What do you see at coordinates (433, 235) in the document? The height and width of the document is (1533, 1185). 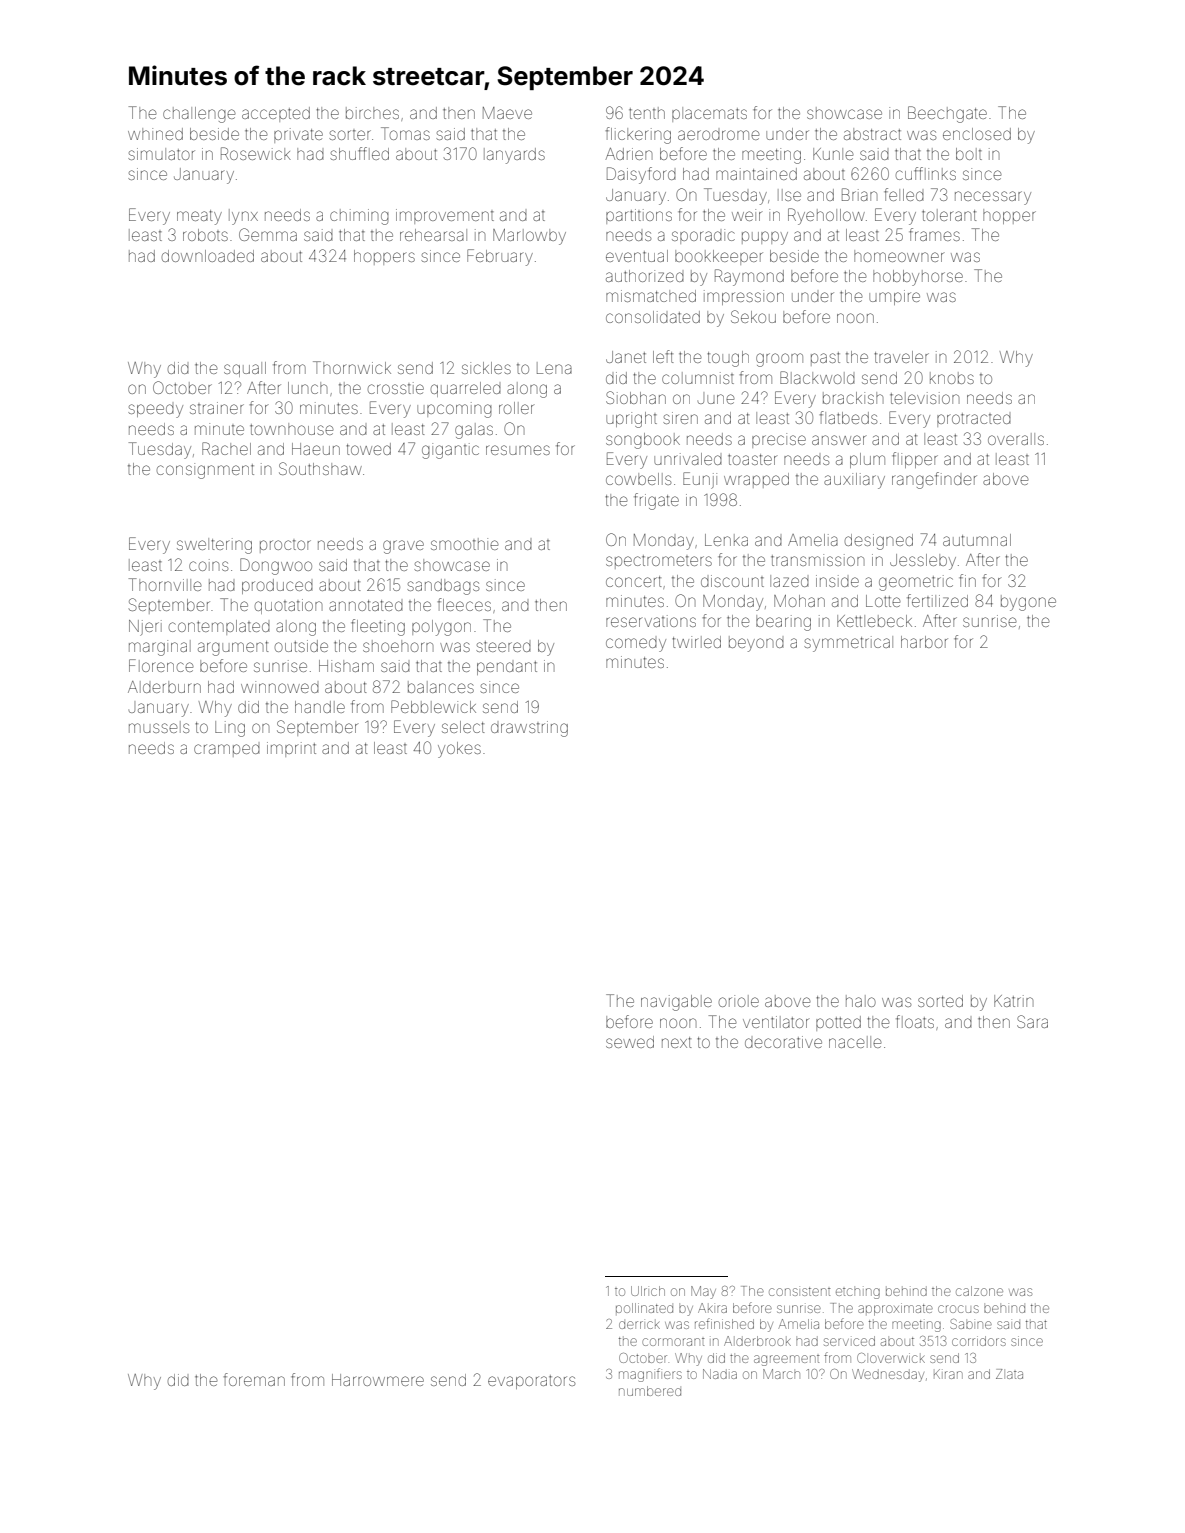 I see `rehearsal` at bounding box center [433, 235].
